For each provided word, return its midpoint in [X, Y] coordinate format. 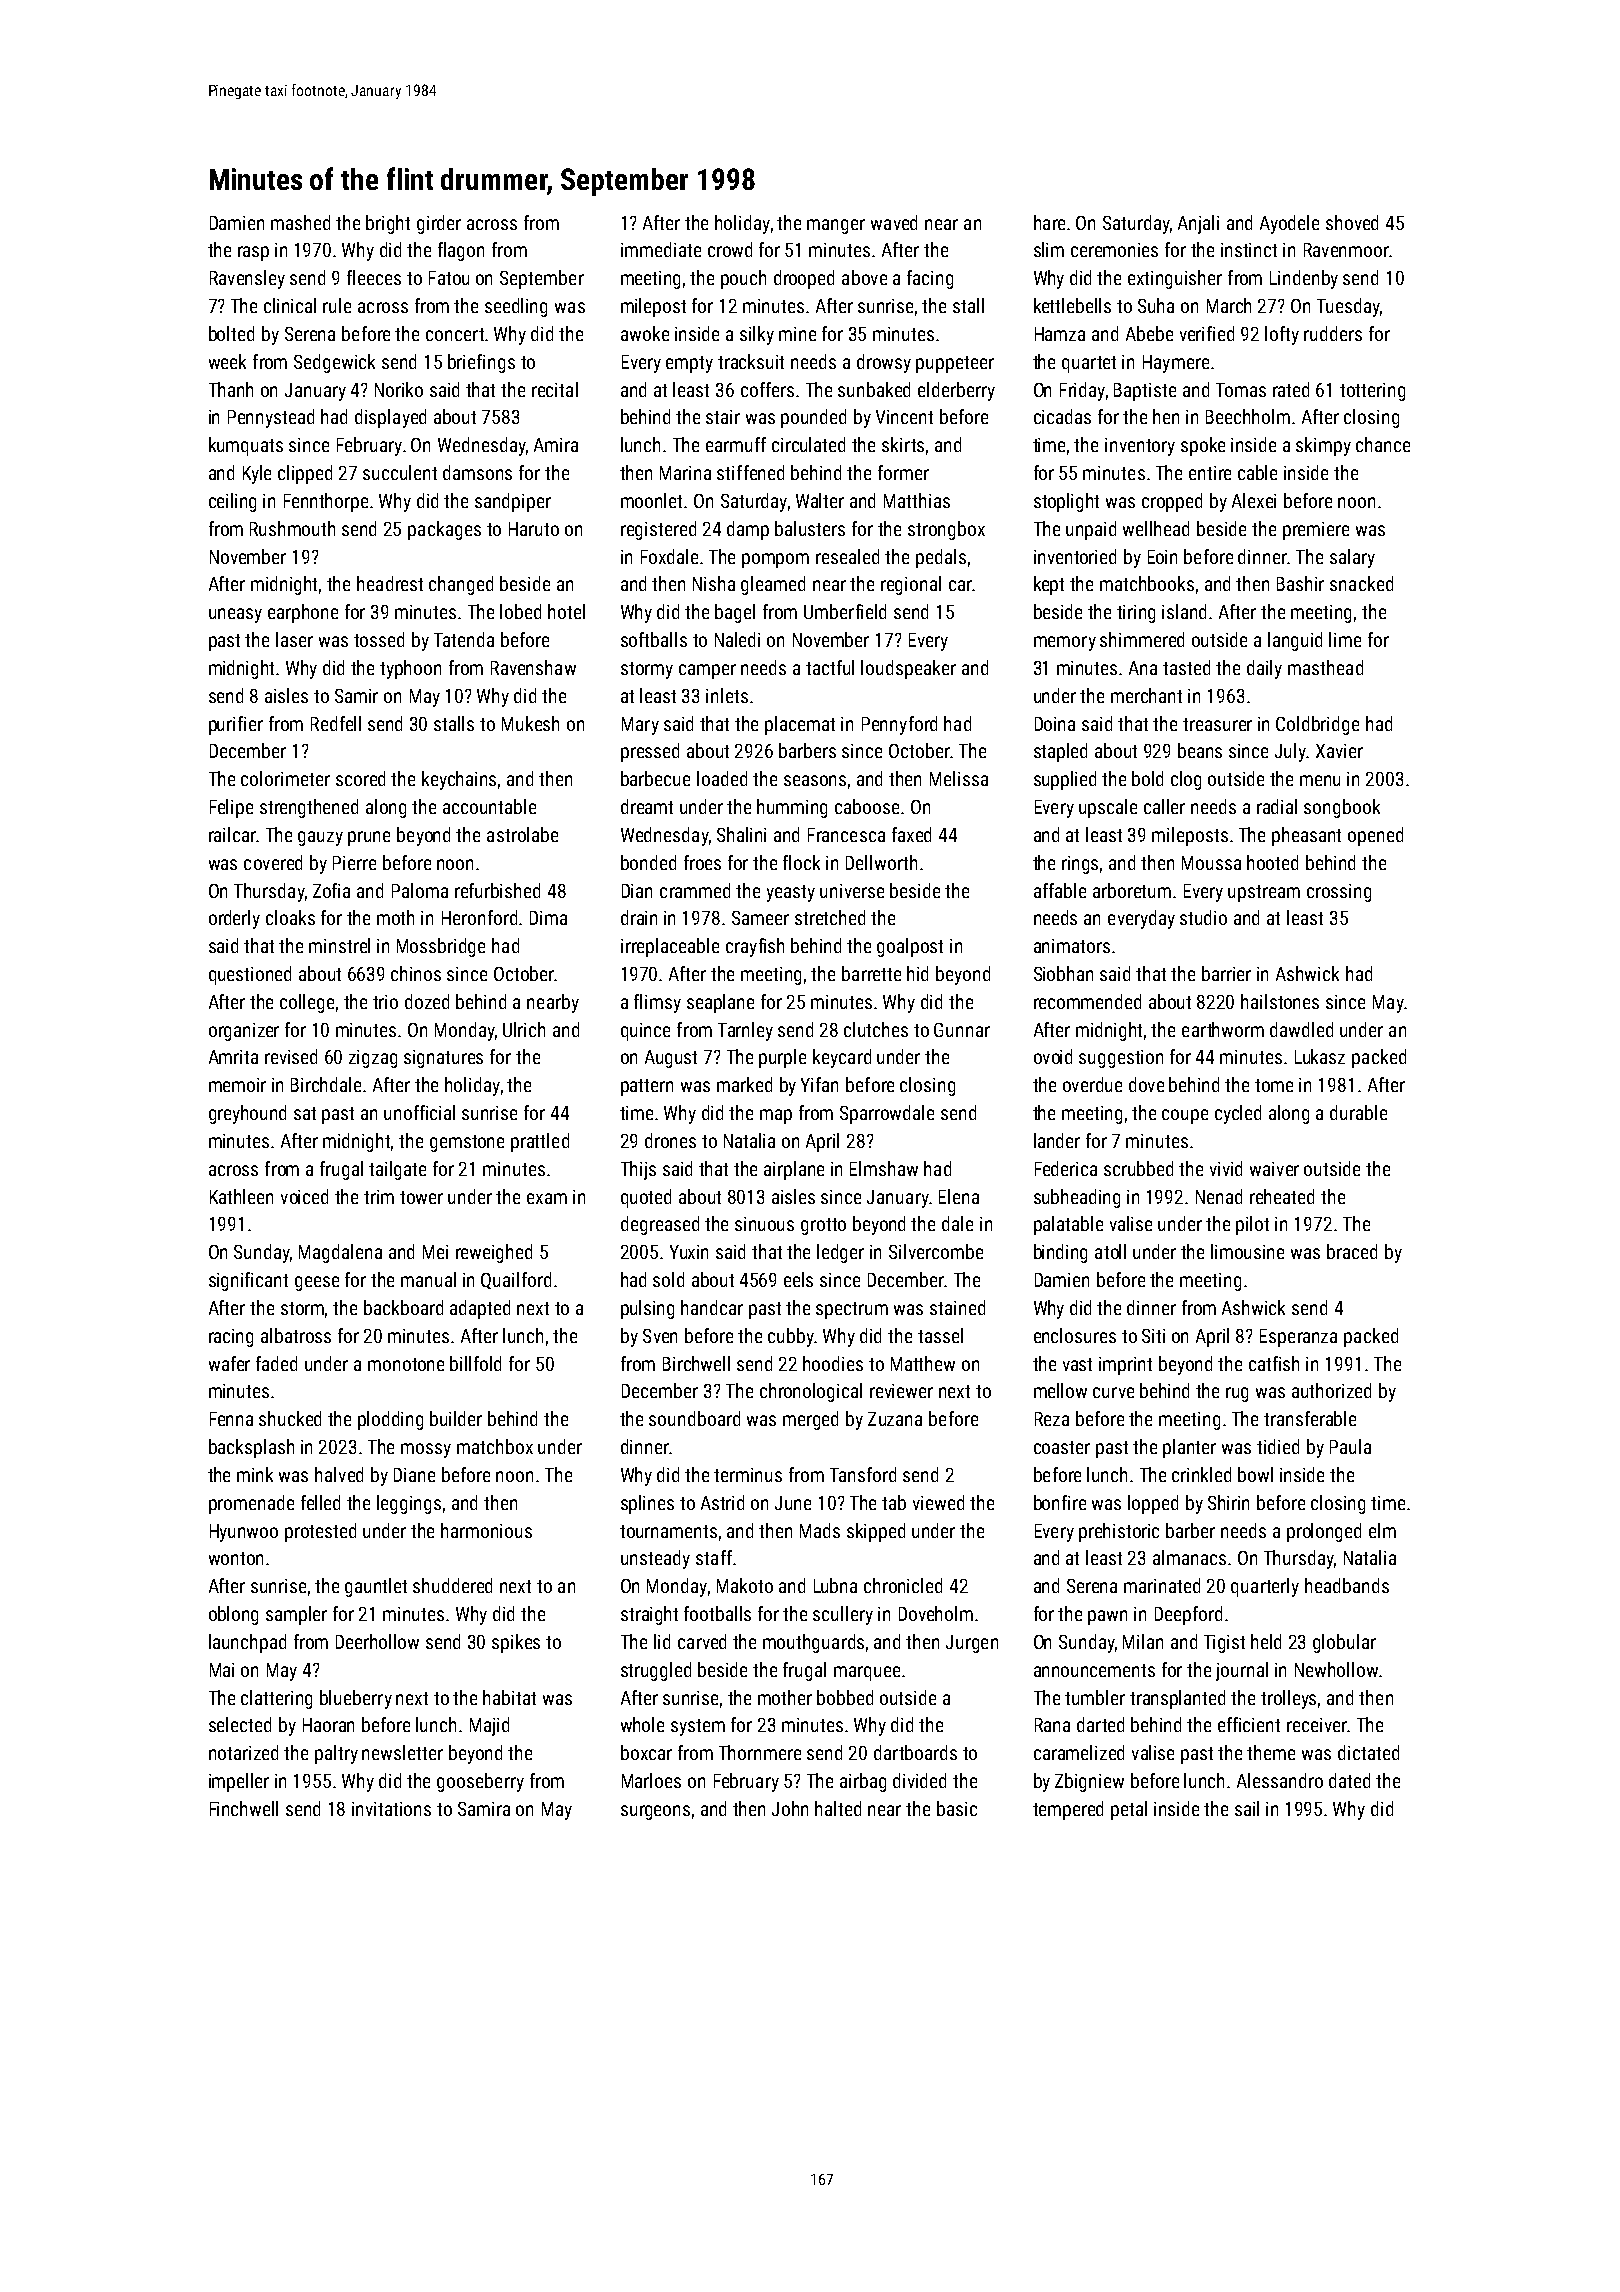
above [864, 277]
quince [645, 1032]
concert [455, 334]
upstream [1264, 893]
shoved [1352, 222]
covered [273, 862]
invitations [391, 1809]
